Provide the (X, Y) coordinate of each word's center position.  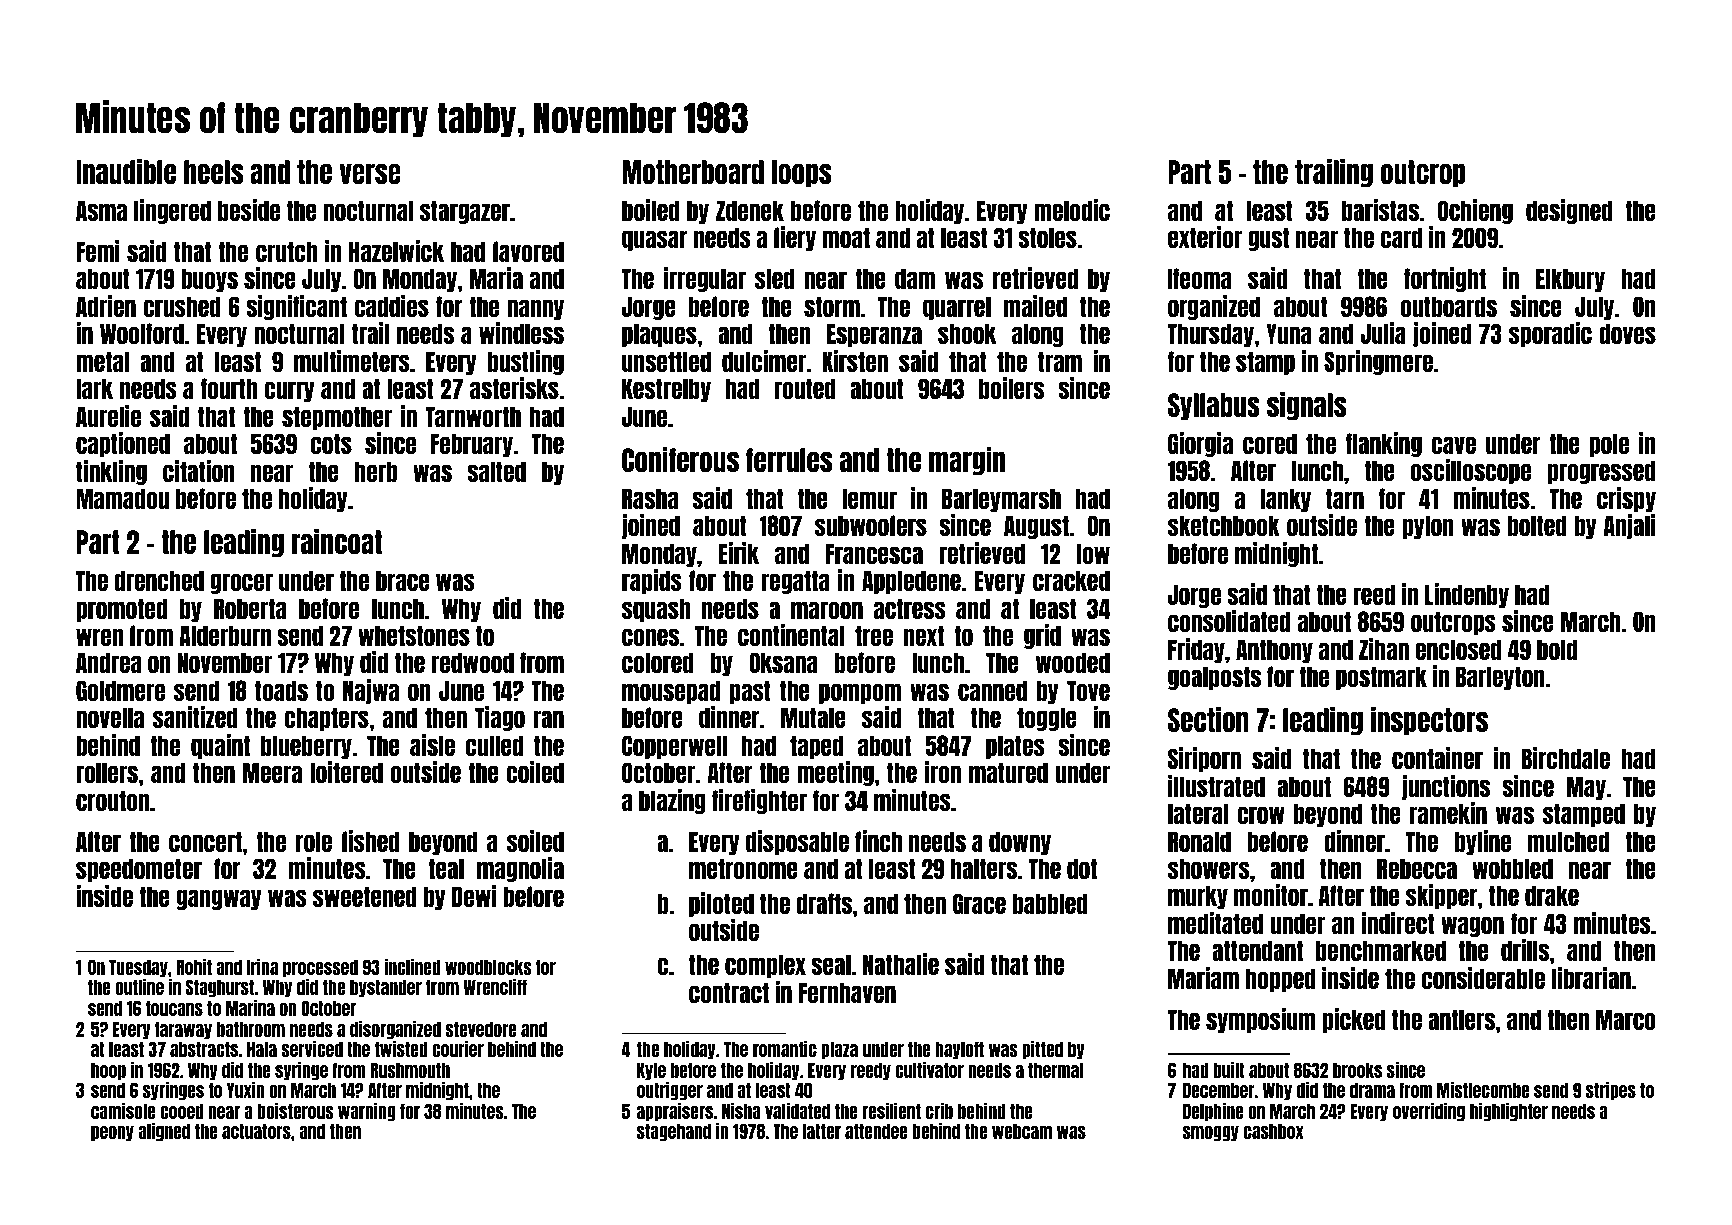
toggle (1047, 719)
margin (967, 461)
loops (801, 174)
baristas (1380, 210)
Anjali (1629, 526)
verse (370, 173)
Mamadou (122, 498)
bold (1557, 649)
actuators (256, 1131)
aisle (432, 745)
